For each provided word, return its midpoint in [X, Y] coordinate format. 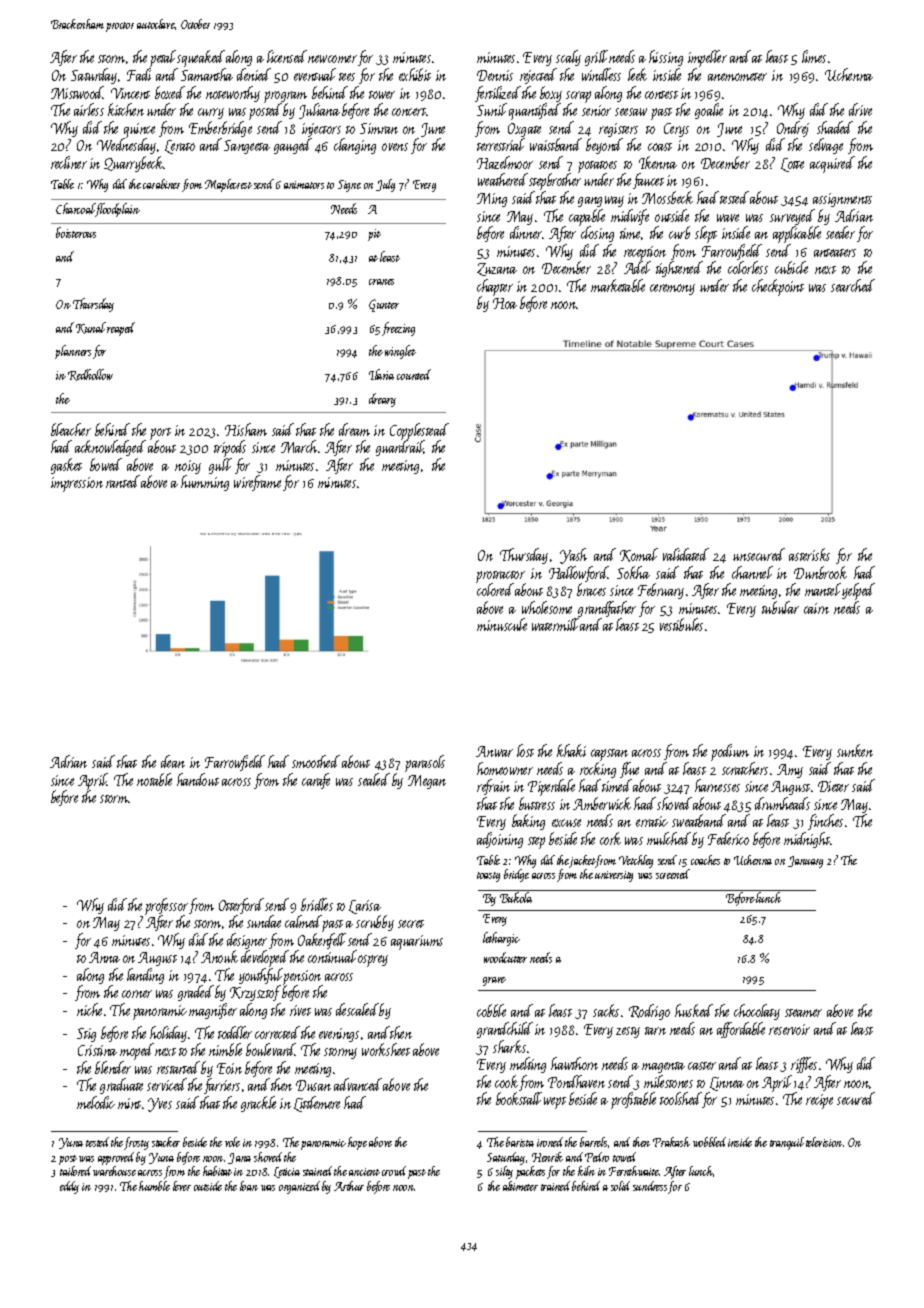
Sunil [492, 109]
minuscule [502, 624]
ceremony [672, 289]
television [824, 1142]
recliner [69, 162]
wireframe [257, 483]
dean [173, 761]
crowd [394, 1171]
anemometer [737, 77]
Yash [573, 556]
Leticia [287, 1172]
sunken [855, 750]
